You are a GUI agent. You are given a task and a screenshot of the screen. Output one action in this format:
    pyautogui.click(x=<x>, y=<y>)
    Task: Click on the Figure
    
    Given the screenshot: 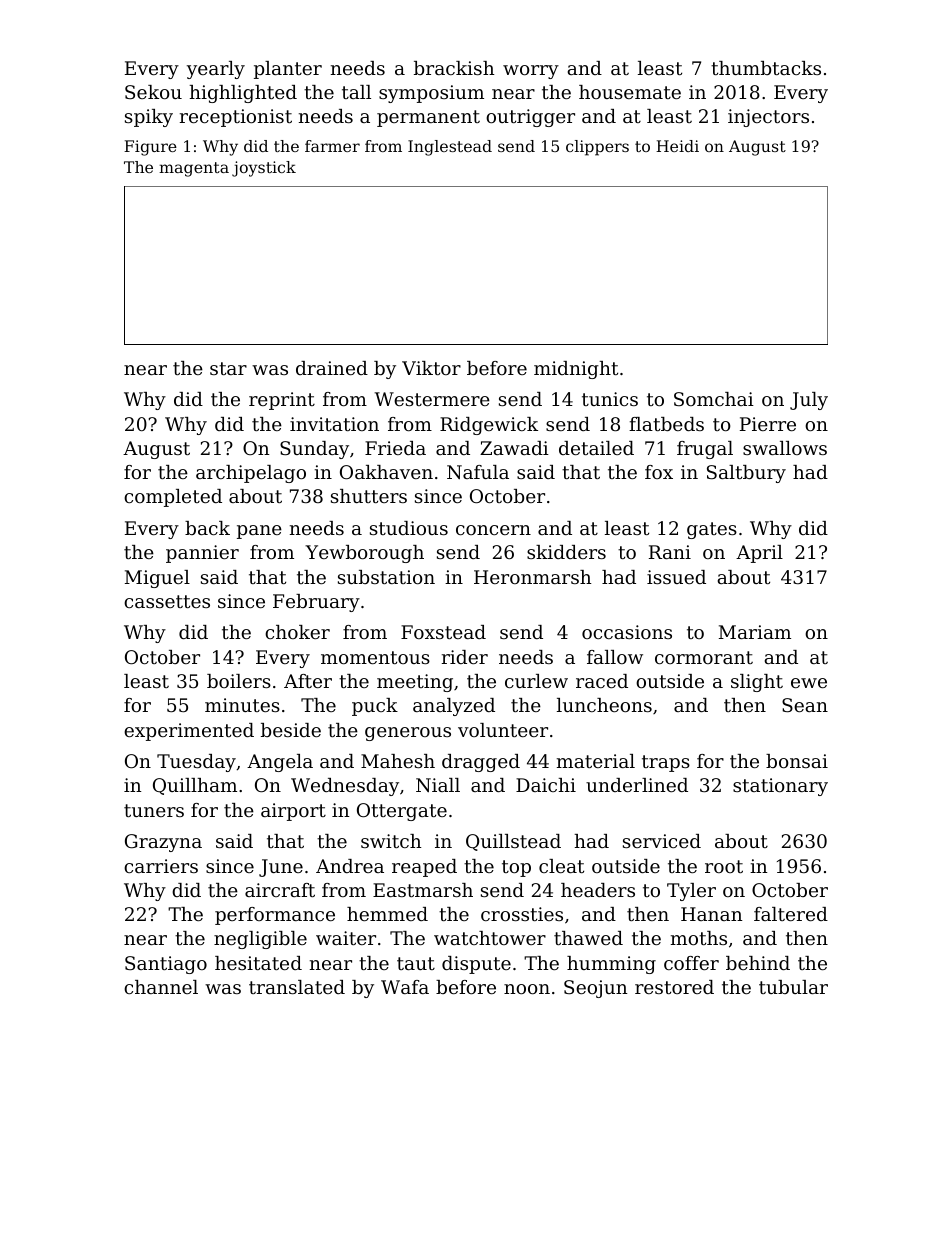 What is the action you would take?
    pyautogui.click(x=150, y=148)
